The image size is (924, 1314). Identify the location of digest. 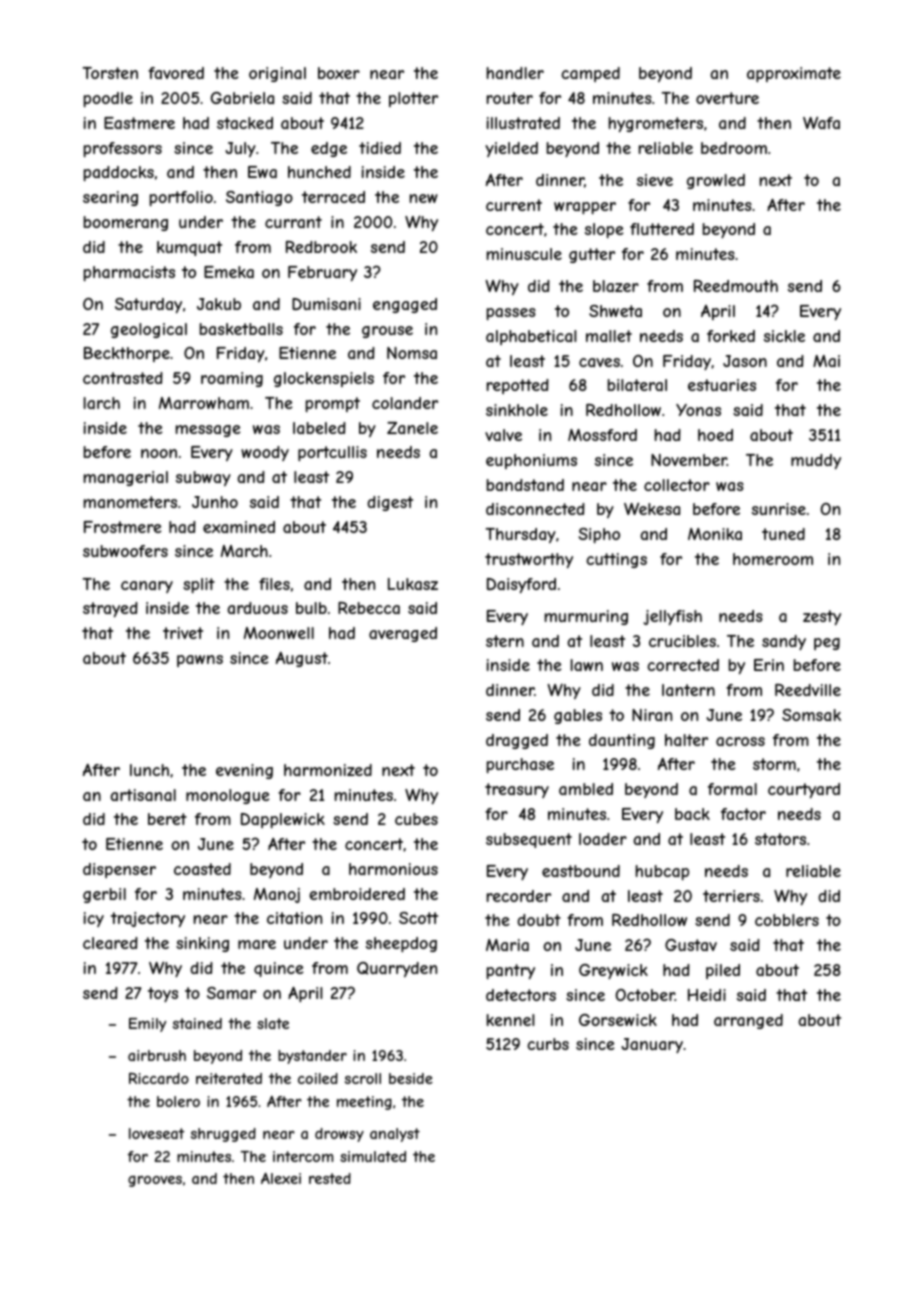
(390, 503).
